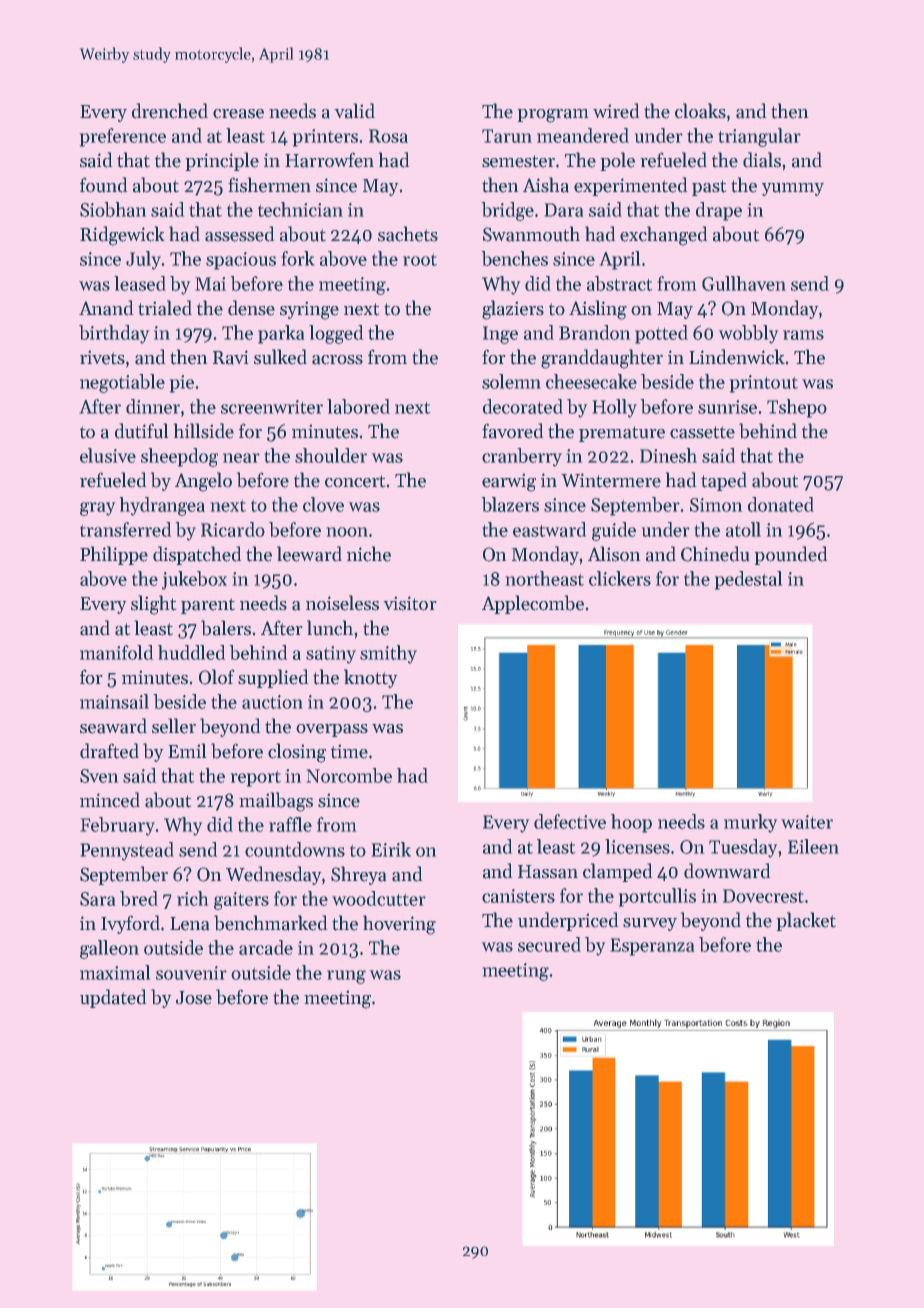 Image resolution: width=924 pixels, height=1308 pixels. What do you see at coordinates (194, 998) in the screenshot?
I see `Jose` at bounding box center [194, 998].
